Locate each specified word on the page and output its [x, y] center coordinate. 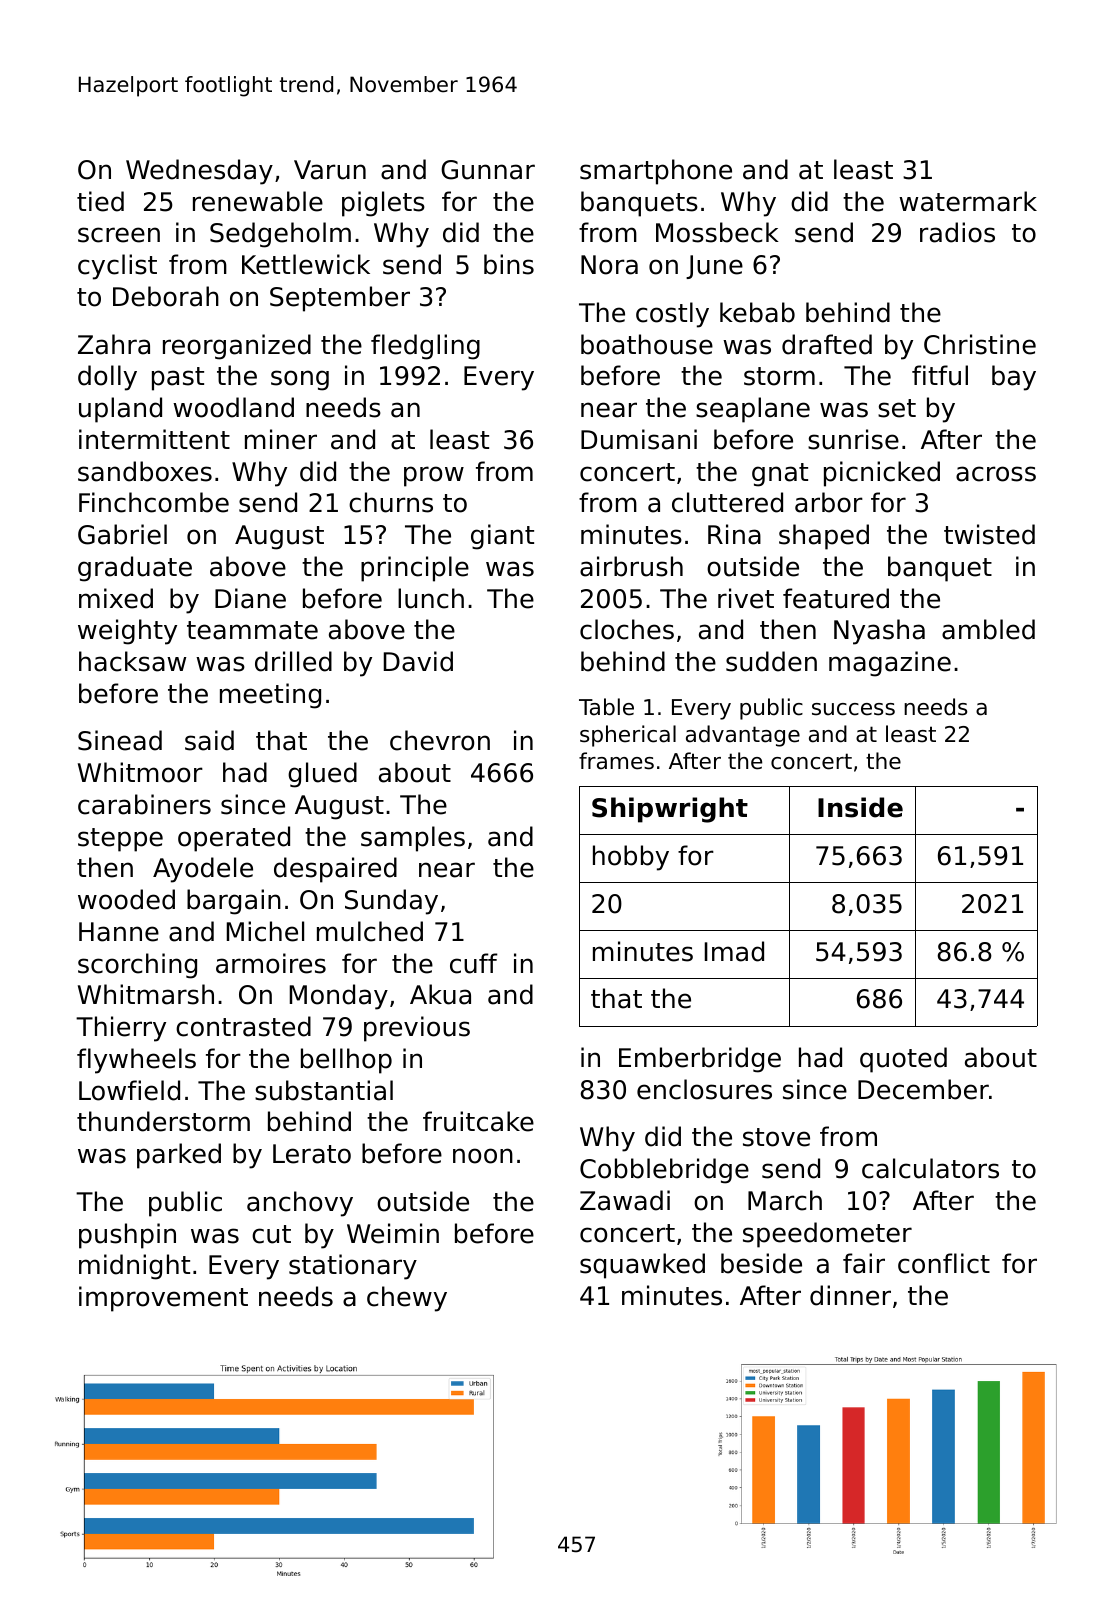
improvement [163, 1299]
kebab [757, 312]
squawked [642, 1266]
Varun [330, 170]
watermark [968, 201]
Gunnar [488, 170]
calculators [930, 1168]
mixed [116, 598]
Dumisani [639, 439]
